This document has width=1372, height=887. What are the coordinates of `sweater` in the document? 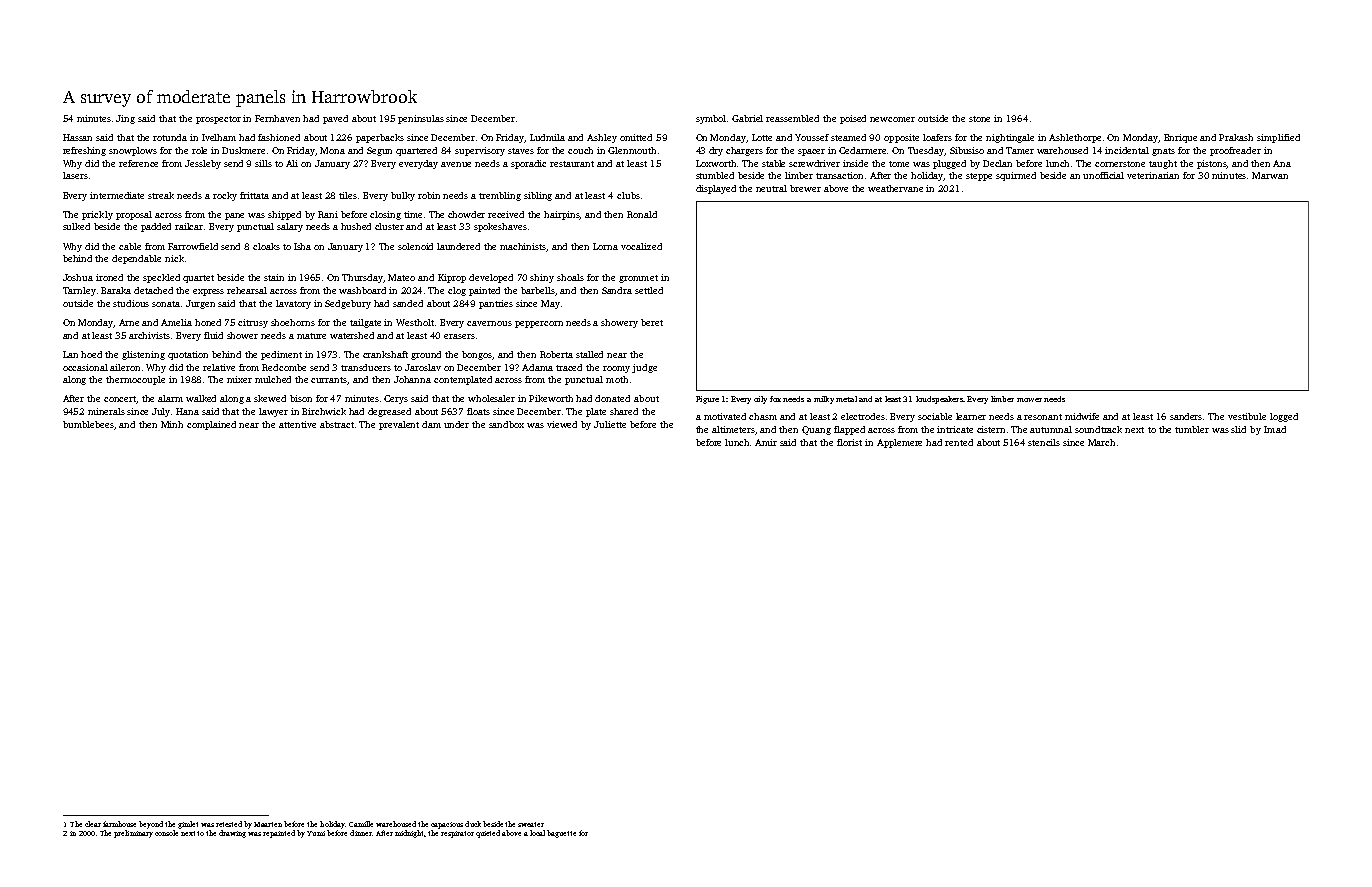 It's located at (531, 824).
